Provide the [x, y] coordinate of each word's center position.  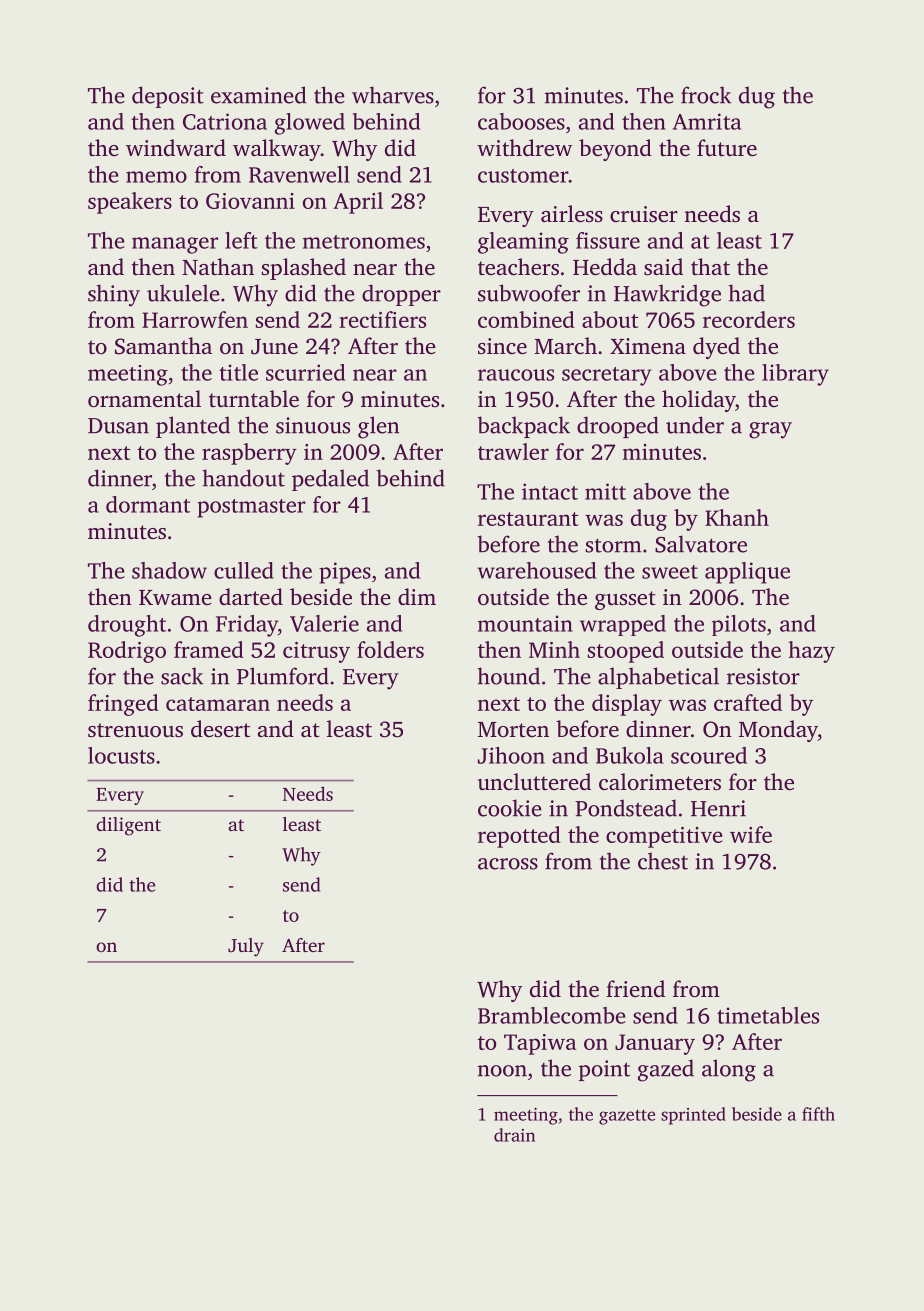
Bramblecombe [552, 1015]
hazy [811, 652]
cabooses [521, 121]
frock [706, 95]
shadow [169, 570]
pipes [345, 573]
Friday [247, 626]
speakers [130, 203]
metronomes [364, 242]
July [246, 947]
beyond [615, 150]
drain [514, 1135]
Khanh [737, 517]
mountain [525, 623]
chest [663, 861]
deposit [168, 97]
